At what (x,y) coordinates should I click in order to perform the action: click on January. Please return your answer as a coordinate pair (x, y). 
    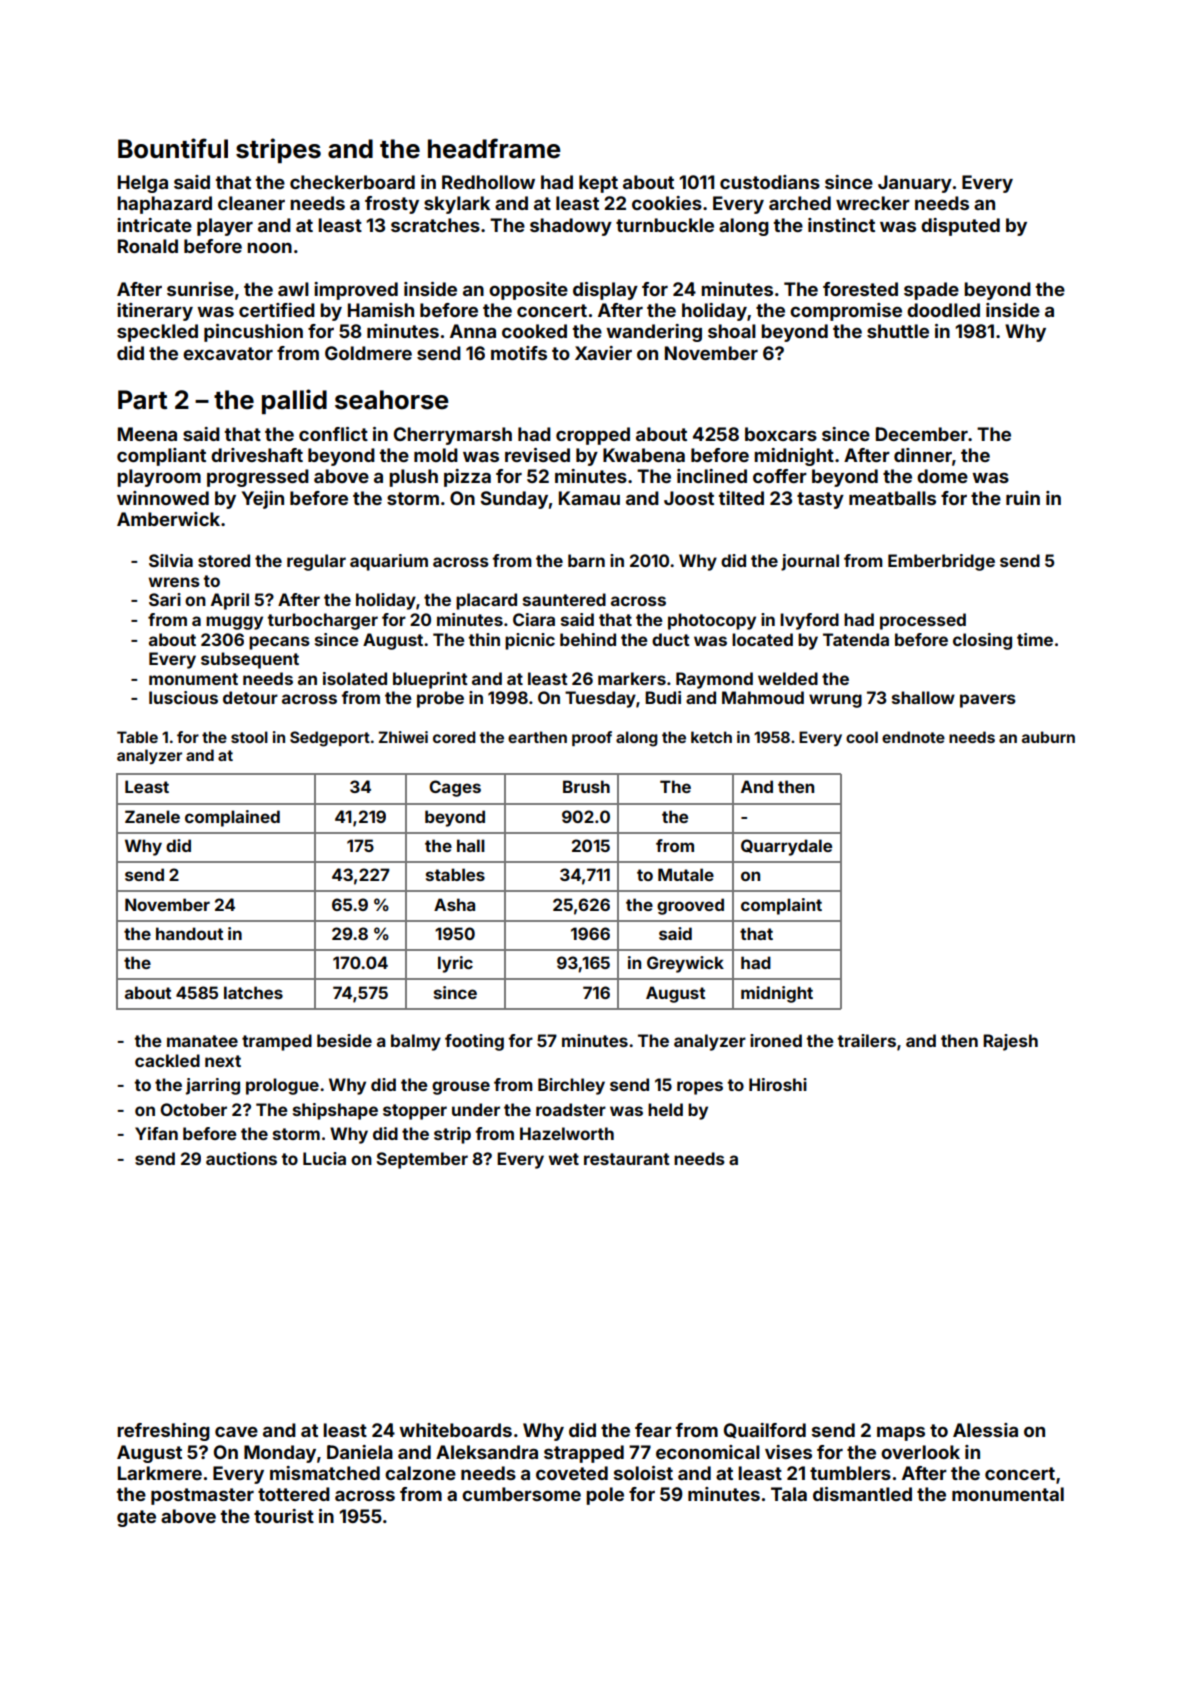
    Looking at the image, I should click on (915, 184).
